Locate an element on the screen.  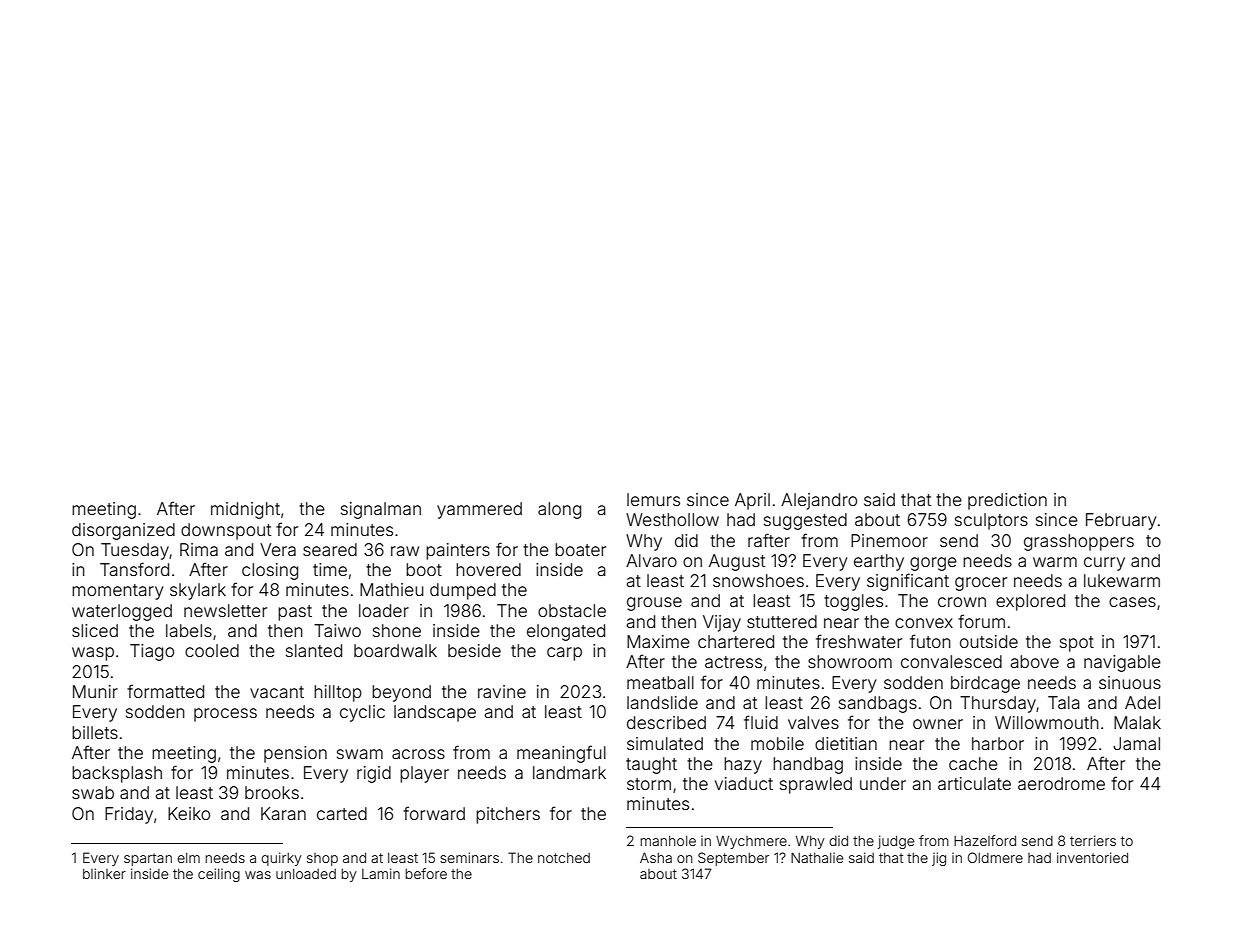
actress is located at coordinates (733, 662).
